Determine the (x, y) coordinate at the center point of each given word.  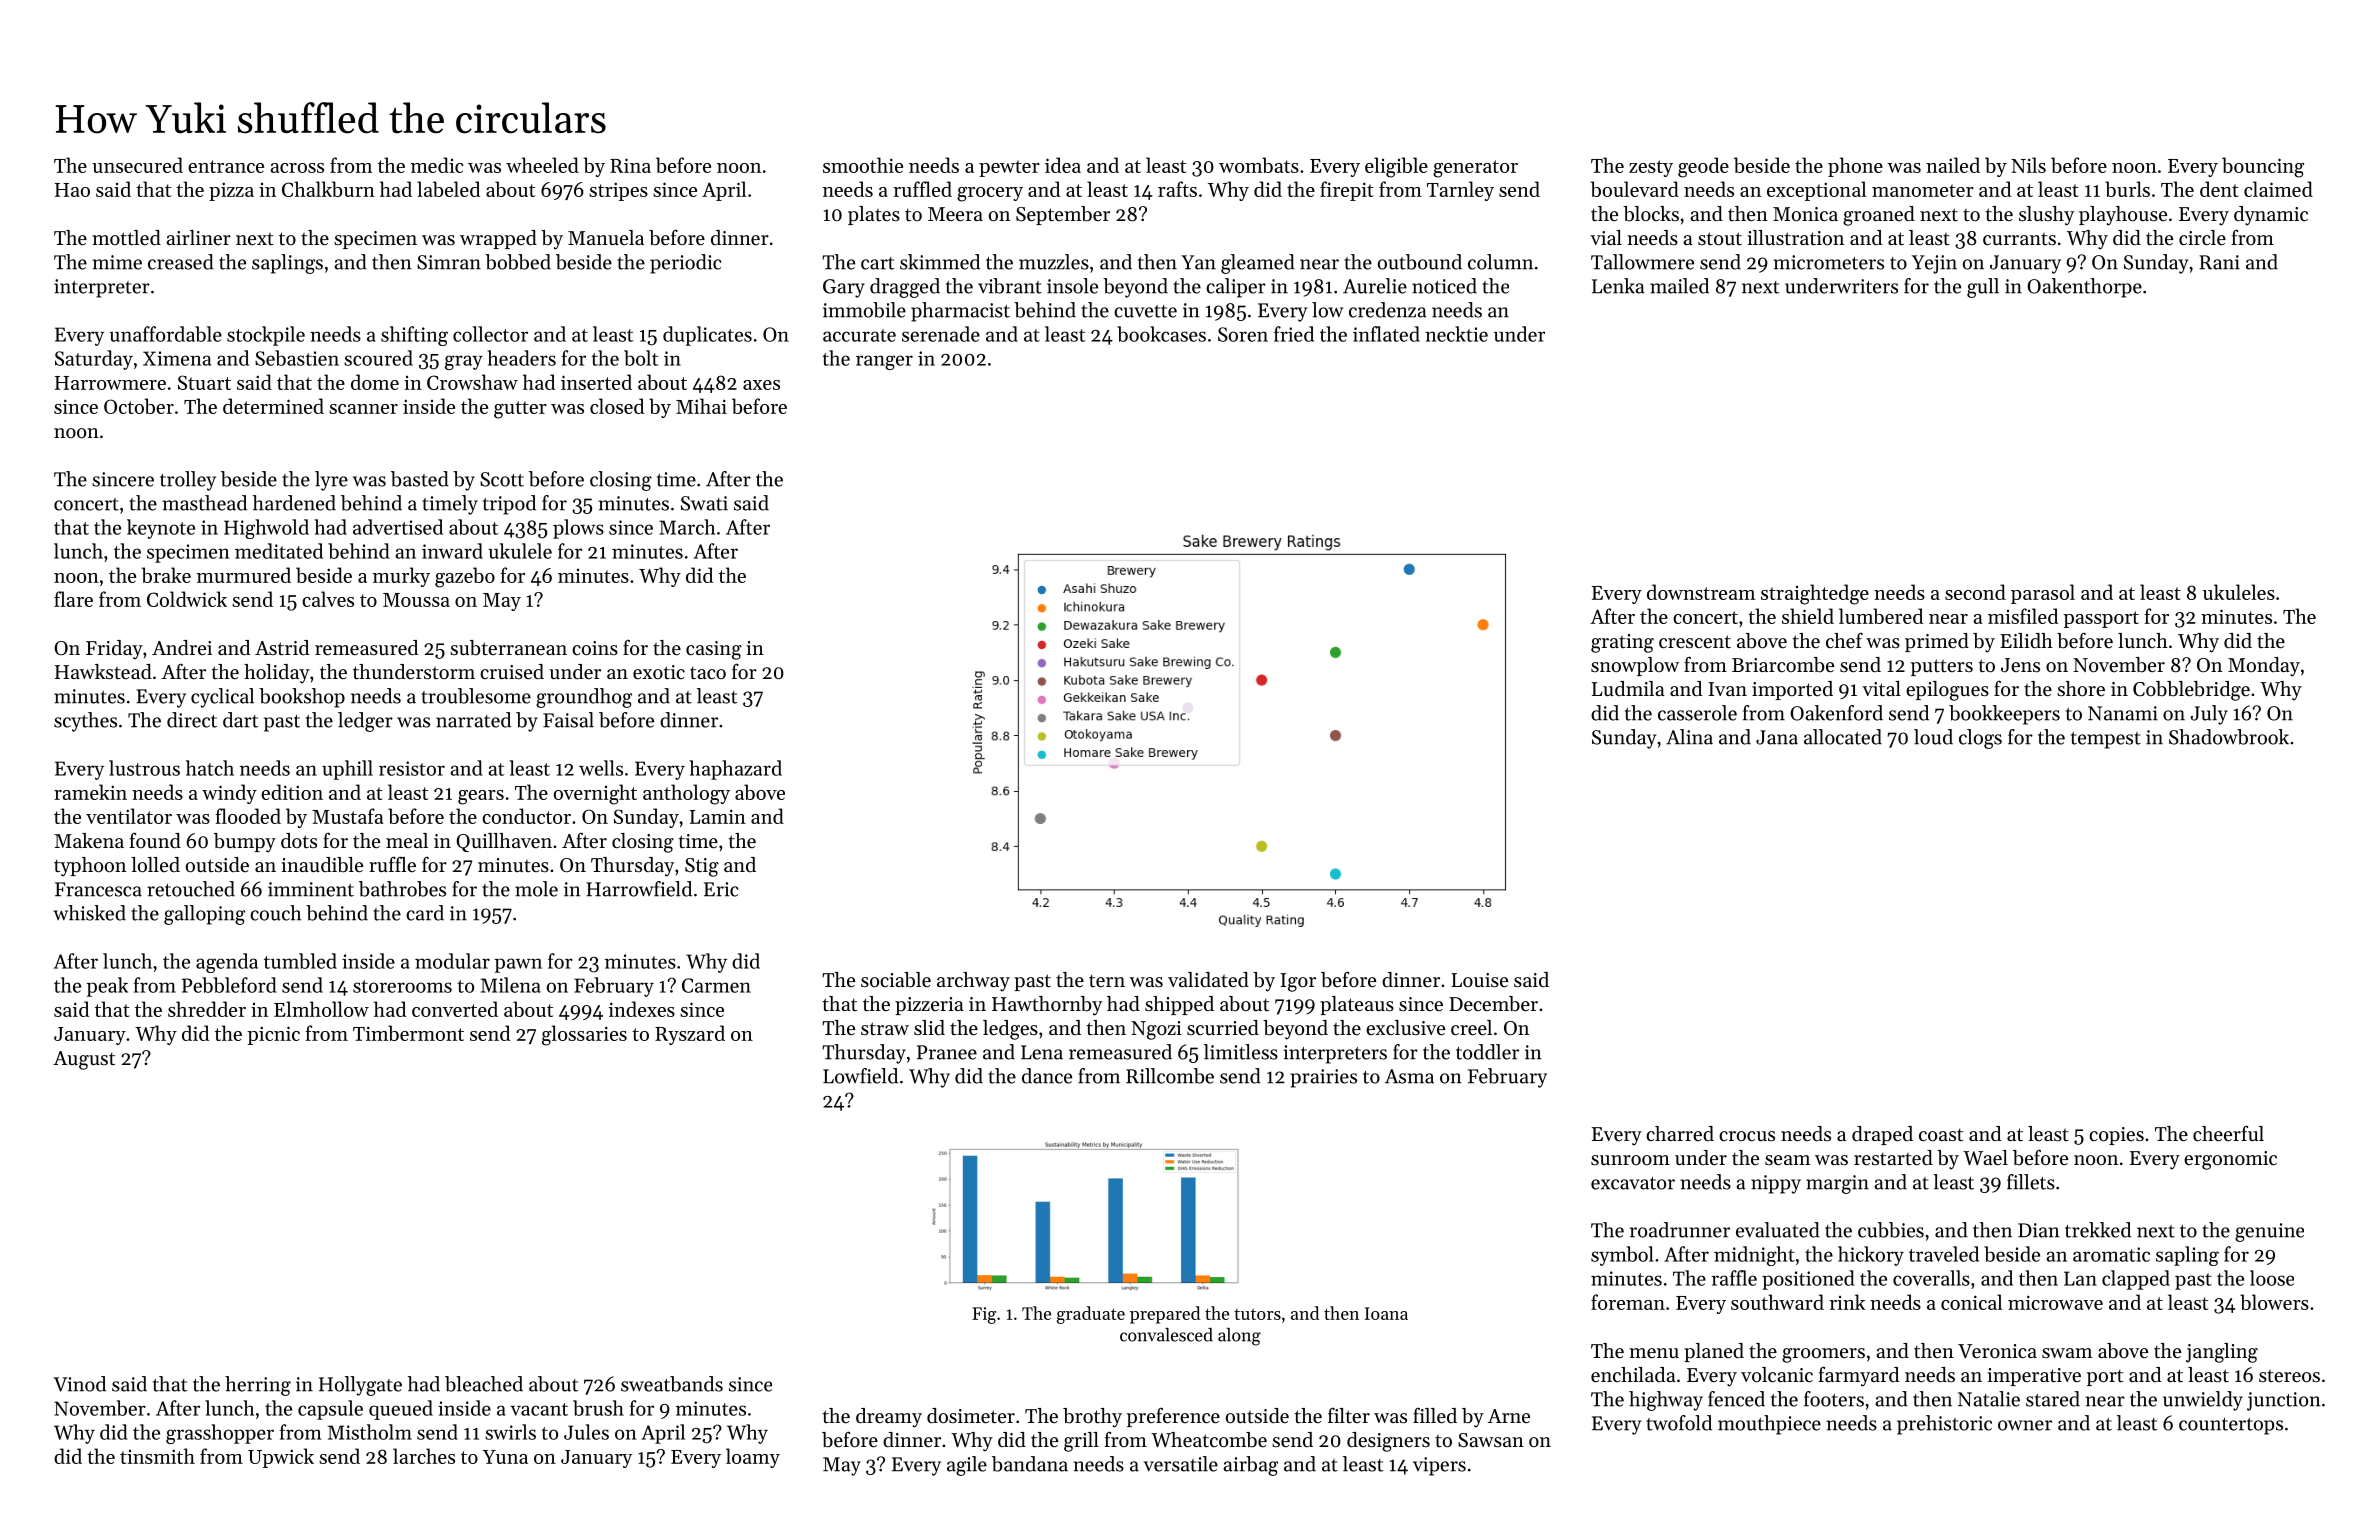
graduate (1091, 1315)
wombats (1259, 165)
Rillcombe (1170, 1076)
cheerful (2228, 1133)
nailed (1953, 165)
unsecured (137, 165)
